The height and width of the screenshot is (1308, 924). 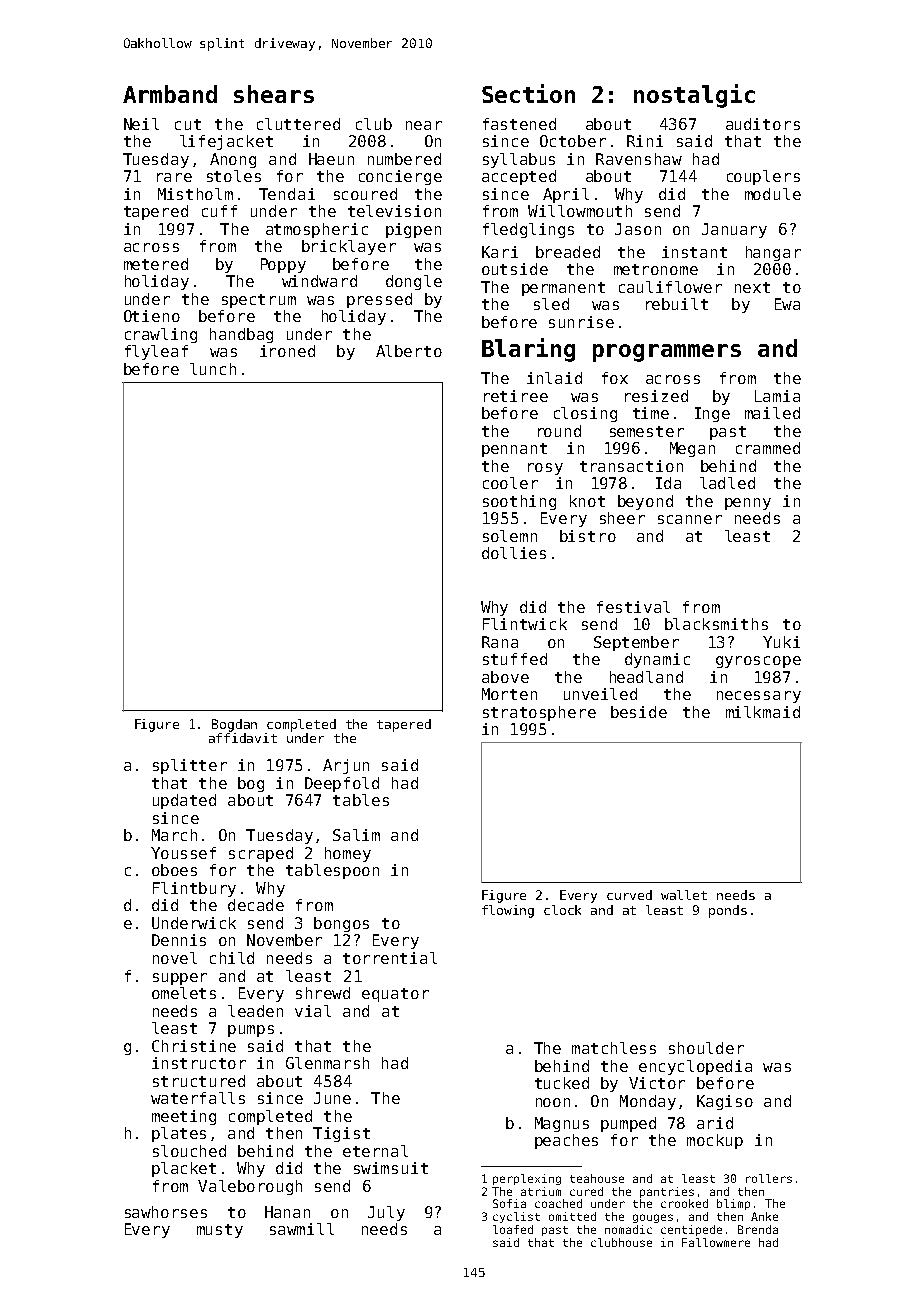 What do you see at coordinates (725, 1102) in the screenshot?
I see `Kagiso` at bounding box center [725, 1102].
